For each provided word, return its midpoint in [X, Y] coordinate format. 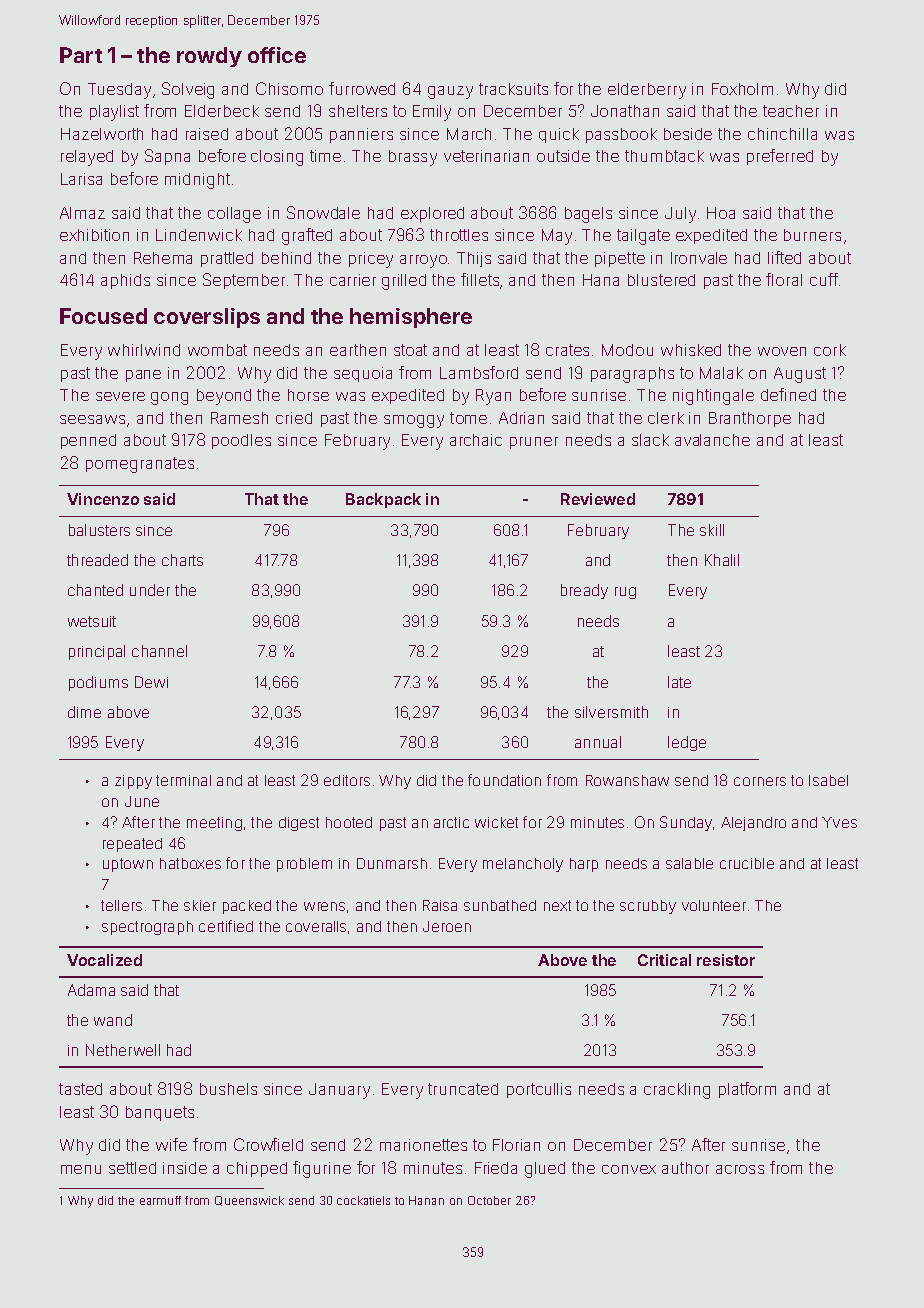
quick [559, 135]
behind [286, 258]
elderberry [647, 91]
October [489, 1200]
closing [277, 158]
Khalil [722, 560]
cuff [824, 279]
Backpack [383, 500]
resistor [726, 960]
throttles [459, 235]
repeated [132, 845]
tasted [80, 1089]
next [557, 905]
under [150, 590]
